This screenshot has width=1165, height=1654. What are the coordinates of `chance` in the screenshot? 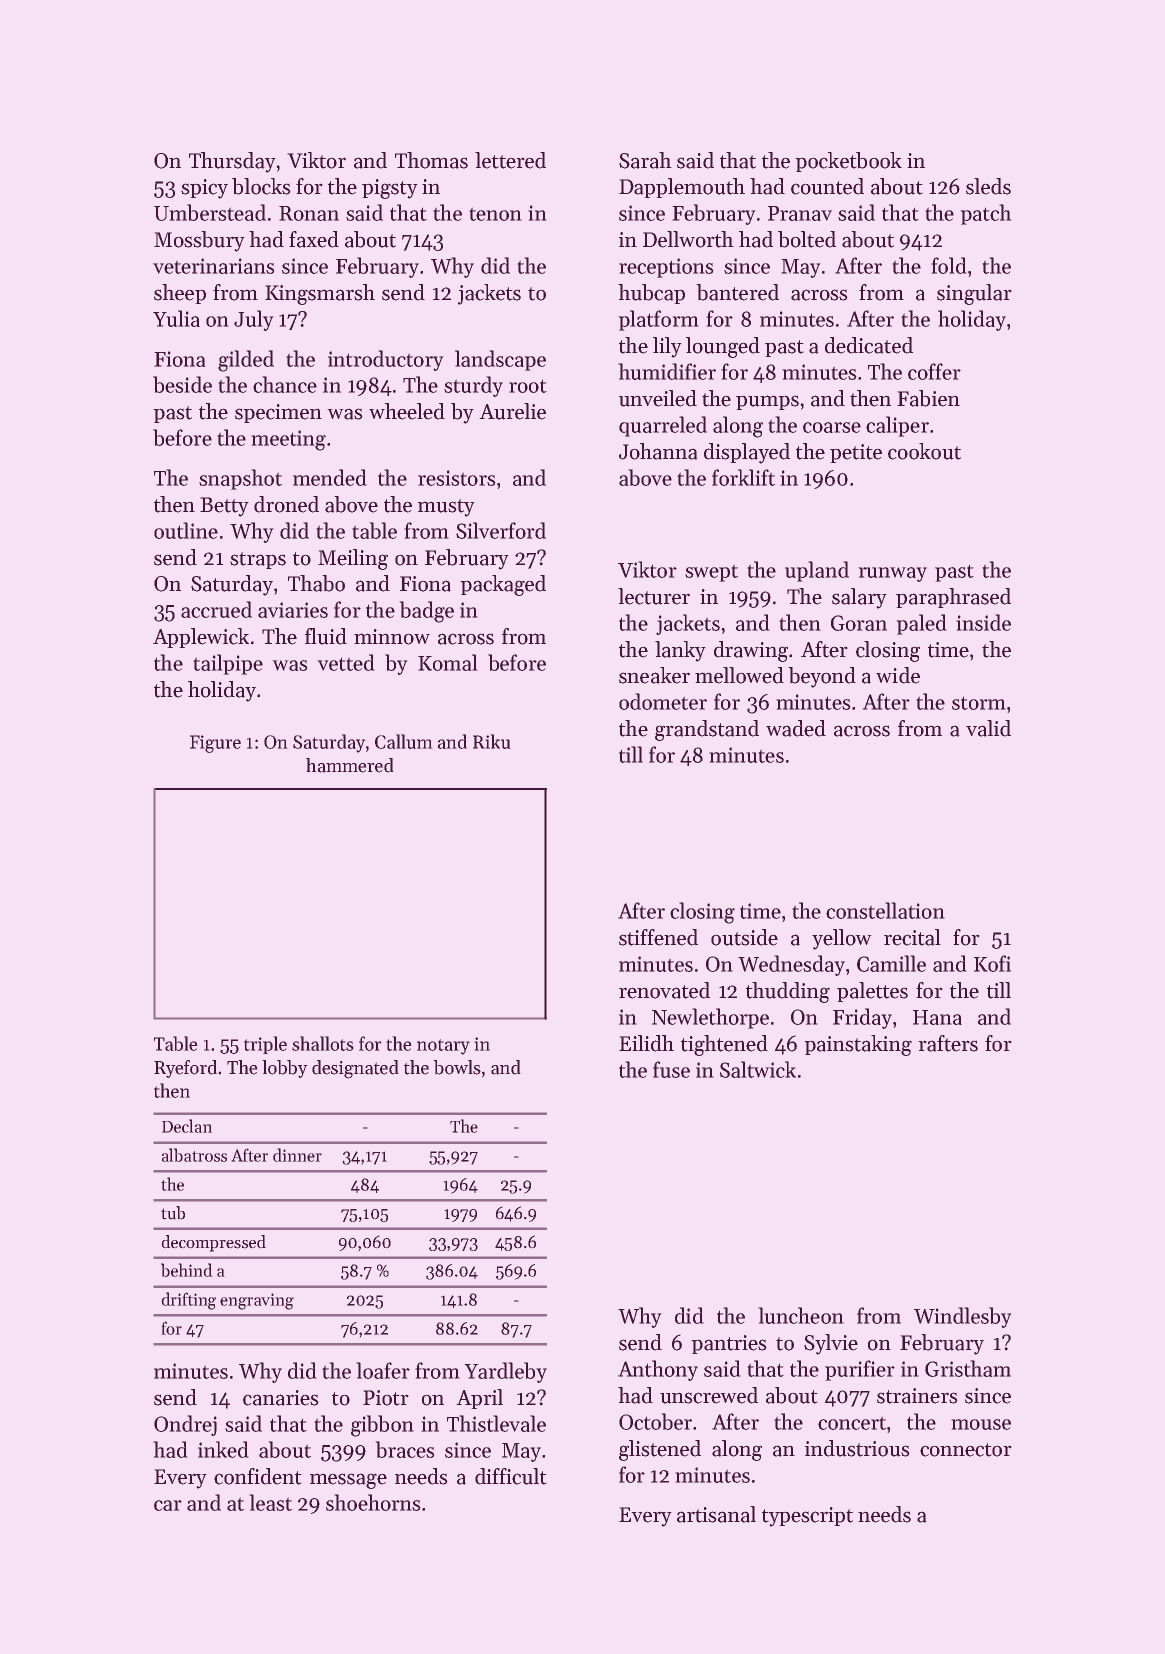 It's located at (285, 384).
